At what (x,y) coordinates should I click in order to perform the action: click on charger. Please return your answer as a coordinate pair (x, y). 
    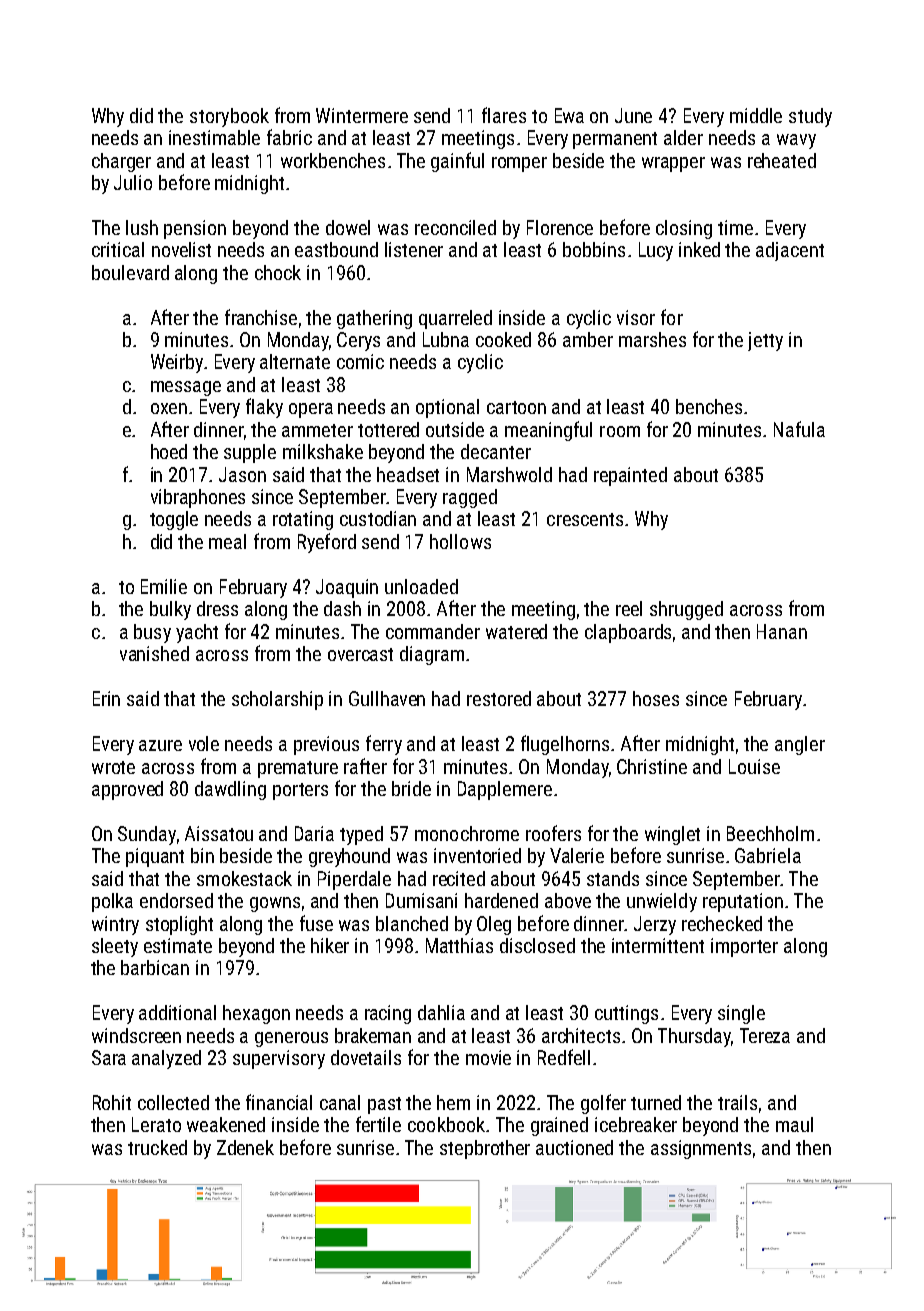
    Looking at the image, I should click on (121, 162).
